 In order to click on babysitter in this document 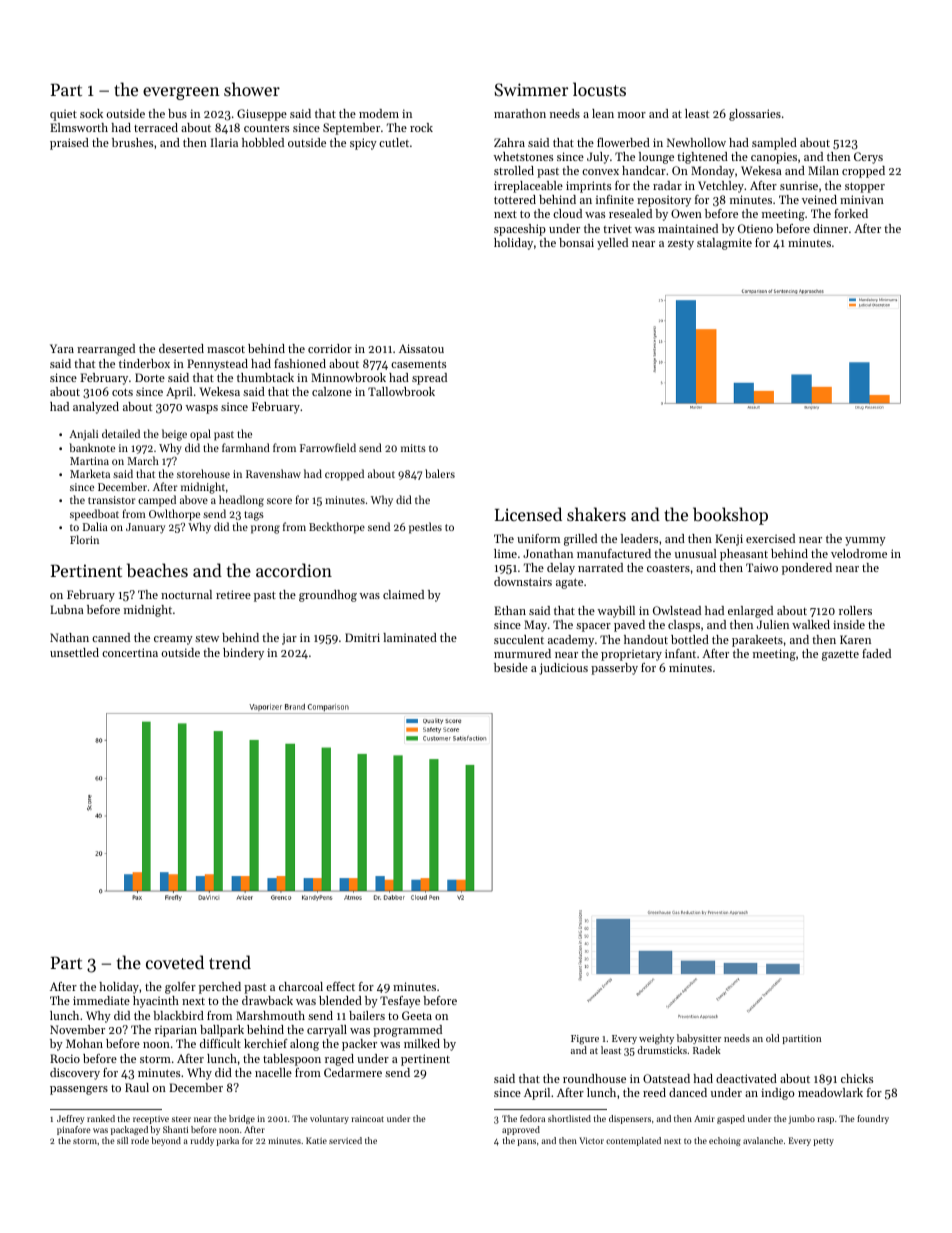, I will do `click(699, 1039)`.
